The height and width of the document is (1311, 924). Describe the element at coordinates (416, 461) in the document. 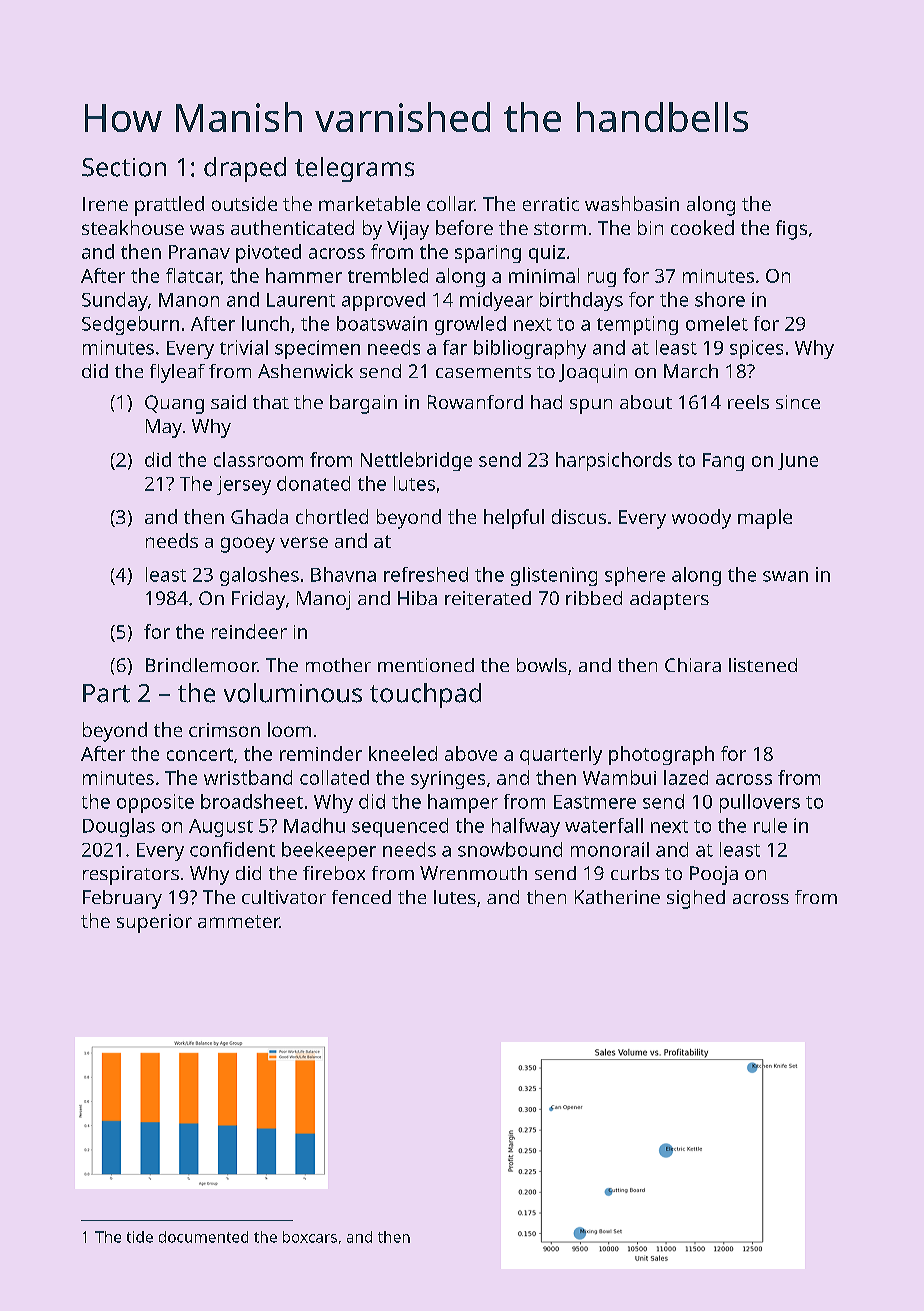

I see `Nettlebridge` at that location.
